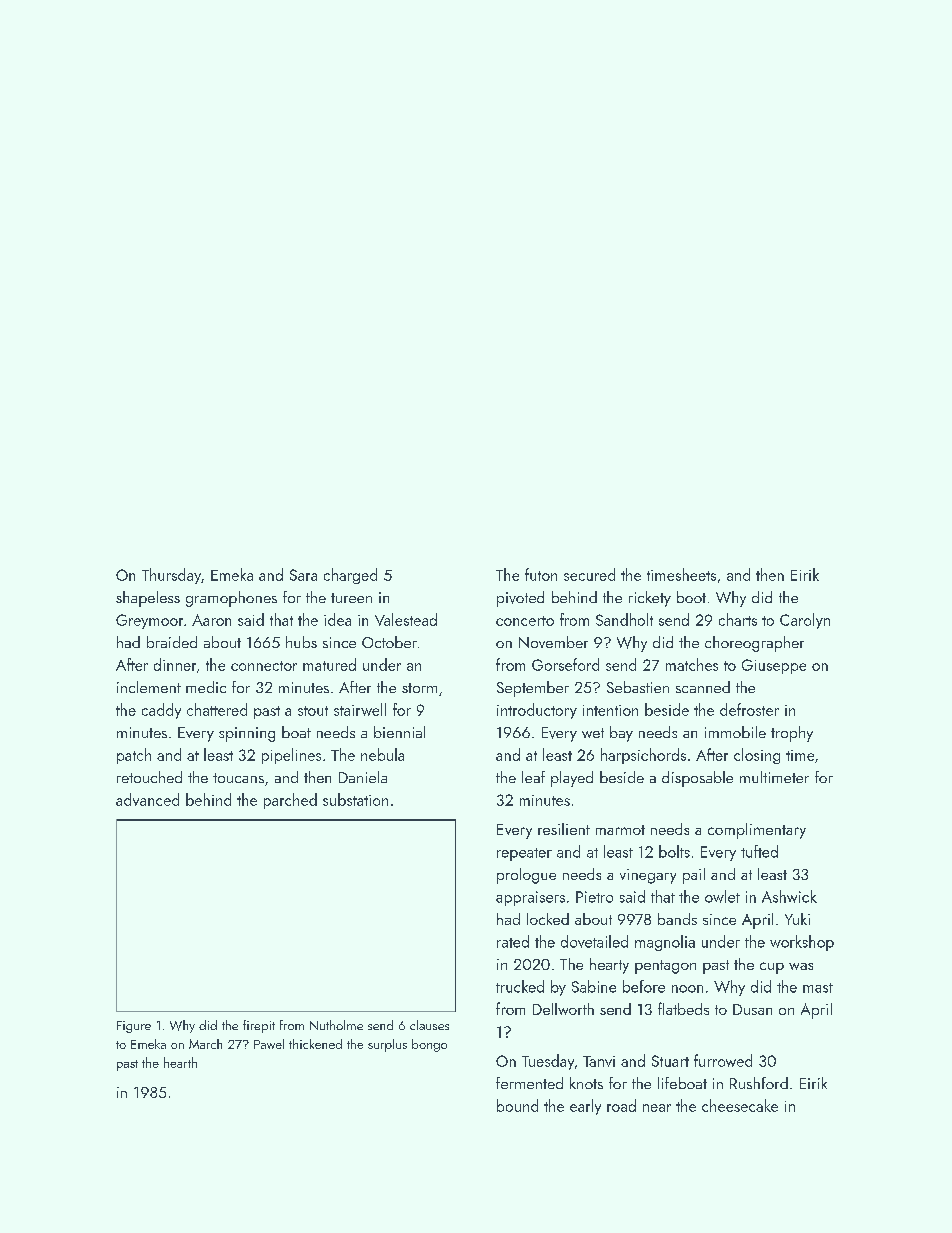 The image size is (952, 1233). What do you see at coordinates (657, 1108) in the page?
I see `near` at bounding box center [657, 1108].
